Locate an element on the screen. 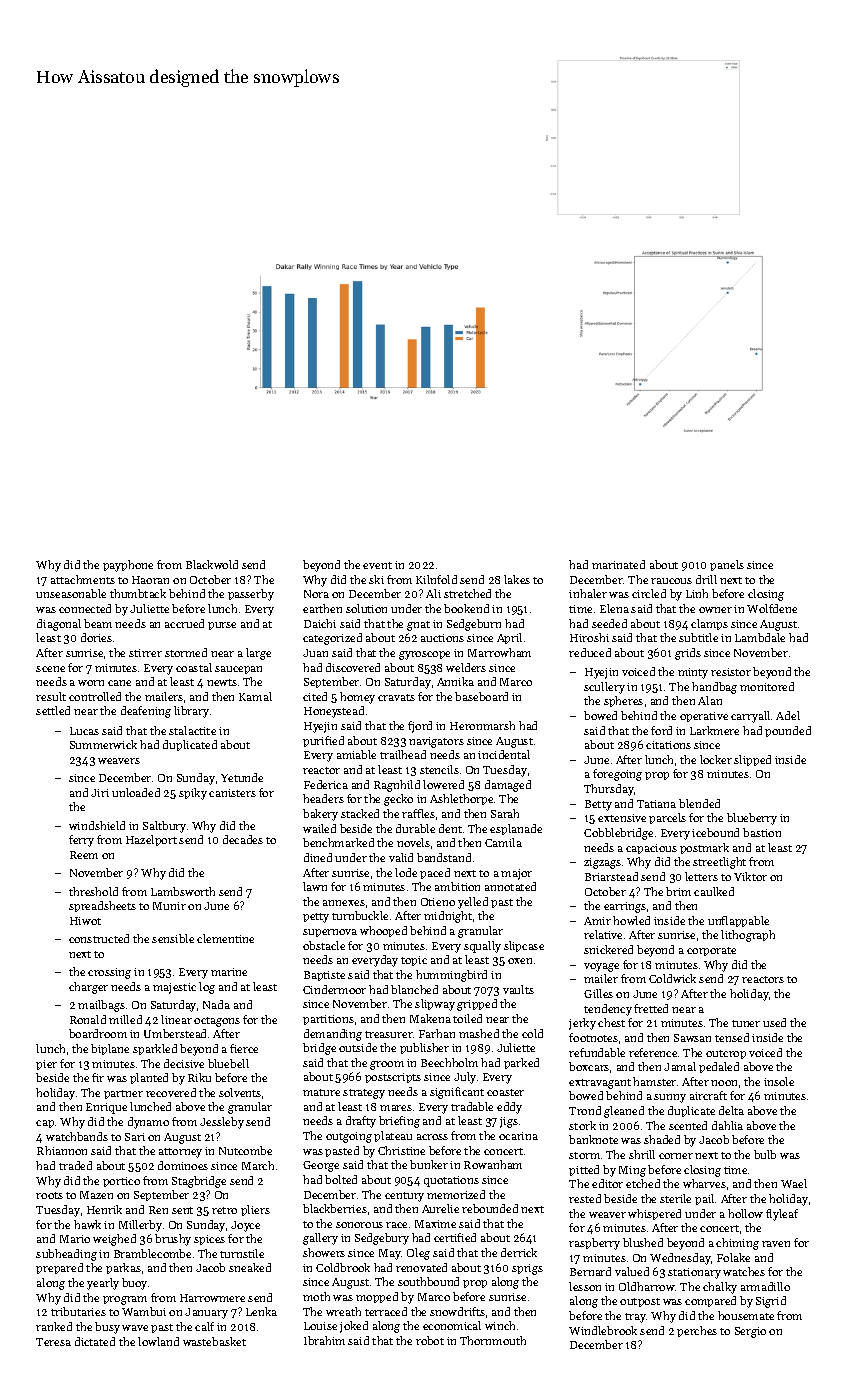  benchmarked is located at coordinates (338, 842).
